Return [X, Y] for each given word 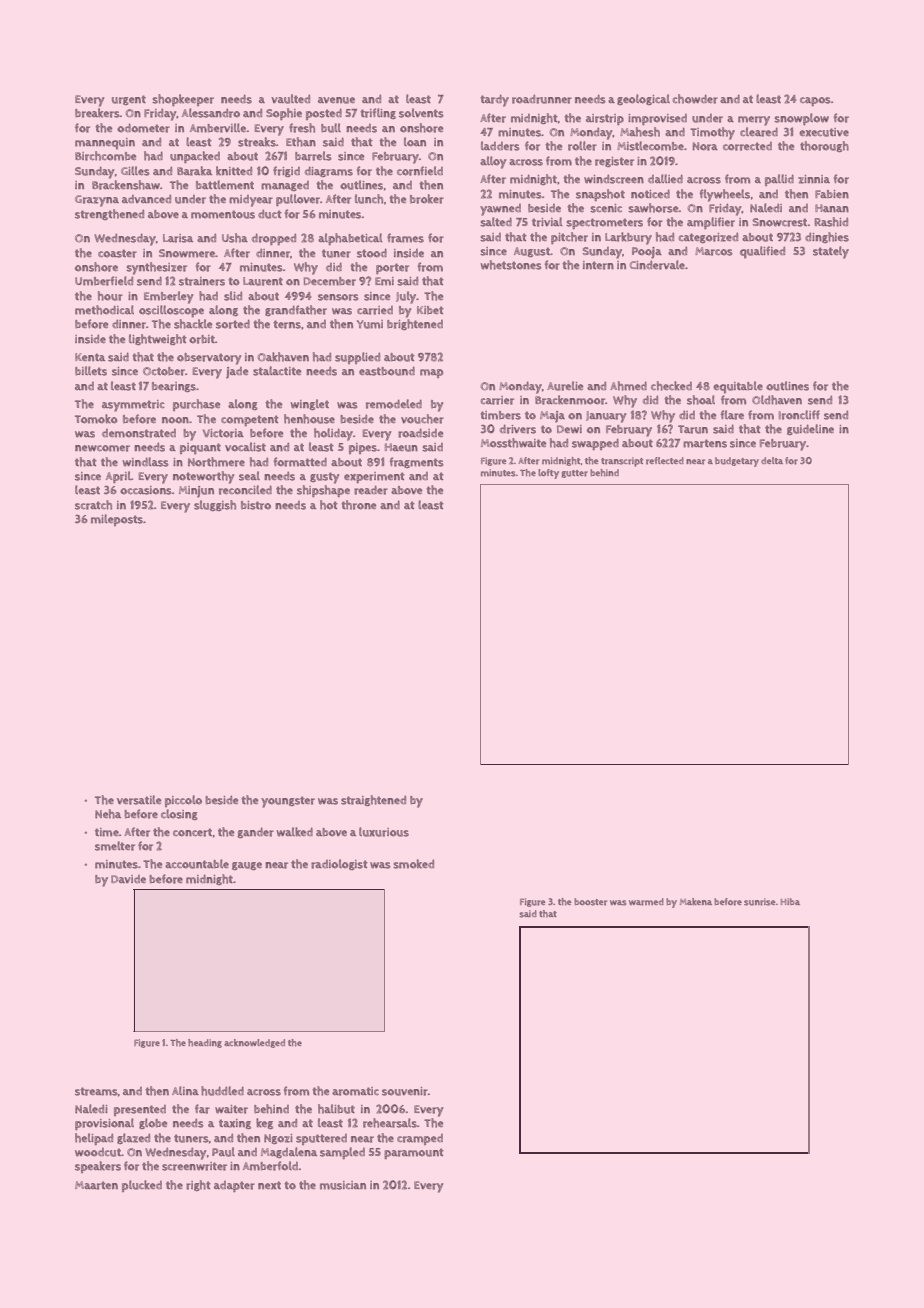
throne [358, 505]
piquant [200, 449]
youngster [288, 802]
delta [772, 460]
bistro [256, 505]
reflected [665, 461]
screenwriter [194, 1166]
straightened [373, 800]
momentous [223, 214]
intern [598, 265]
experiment [374, 477]
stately [831, 252]
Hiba [790, 901]
